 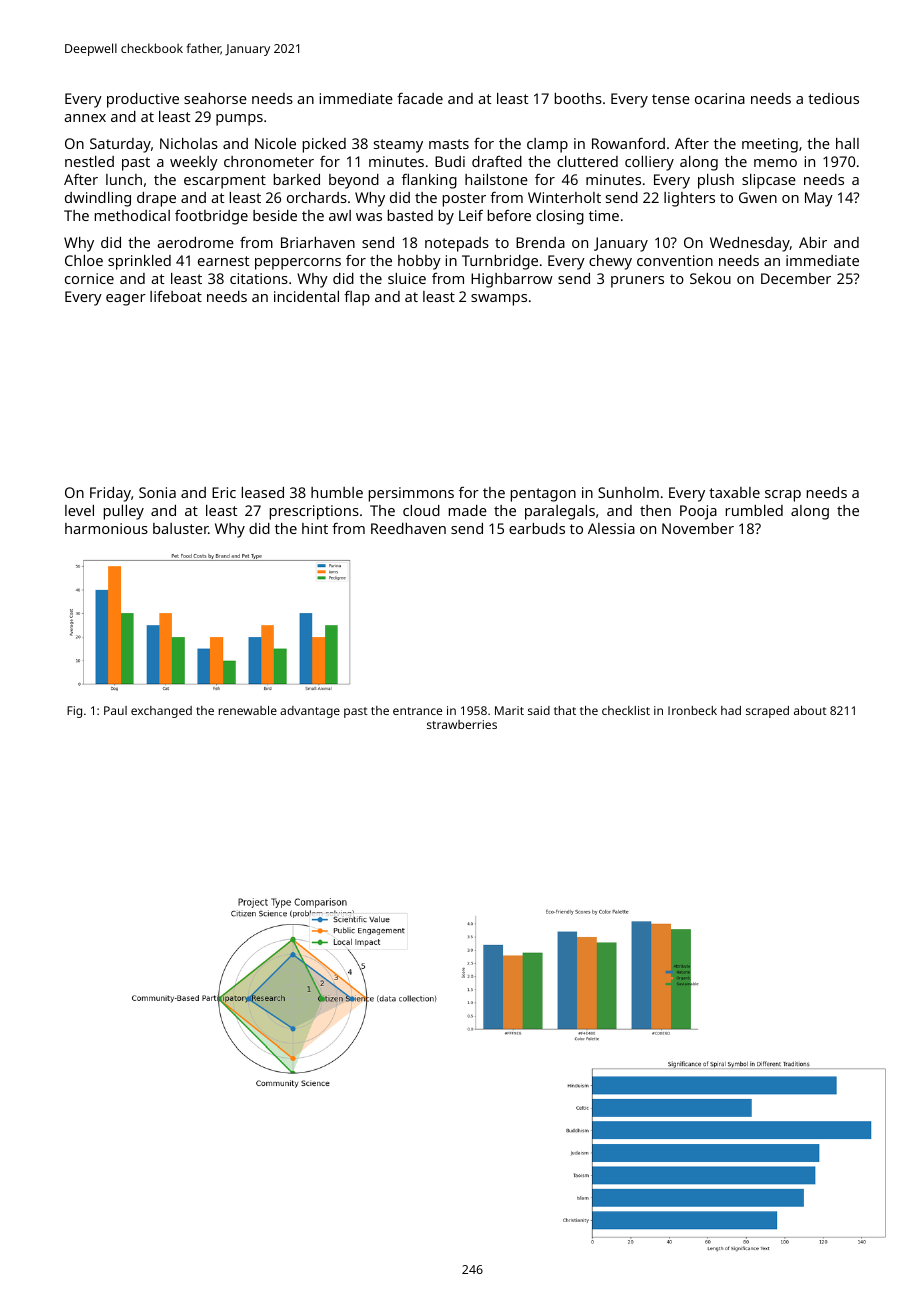 What do you see at coordinates (775, 163) in the screenshot?
I see `memo` at bounding box center [775, 163].
